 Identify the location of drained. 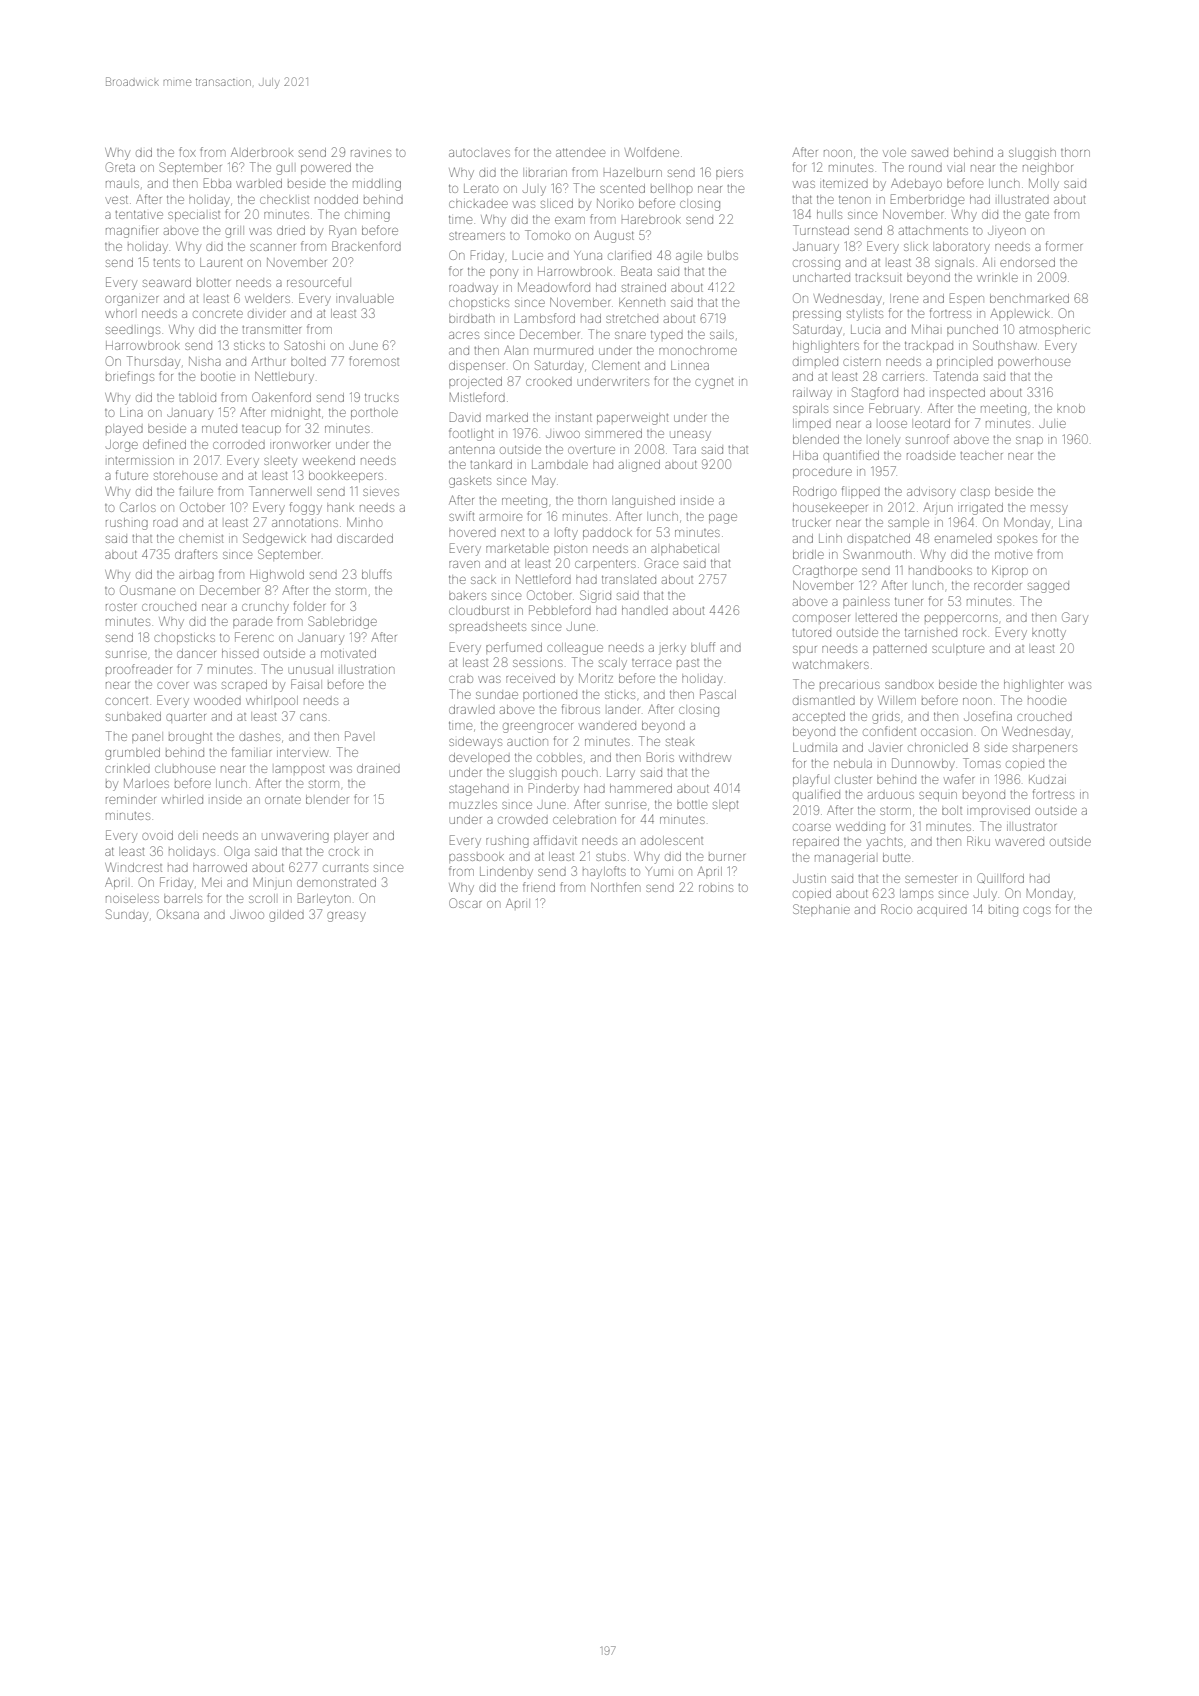
(378, 768).
